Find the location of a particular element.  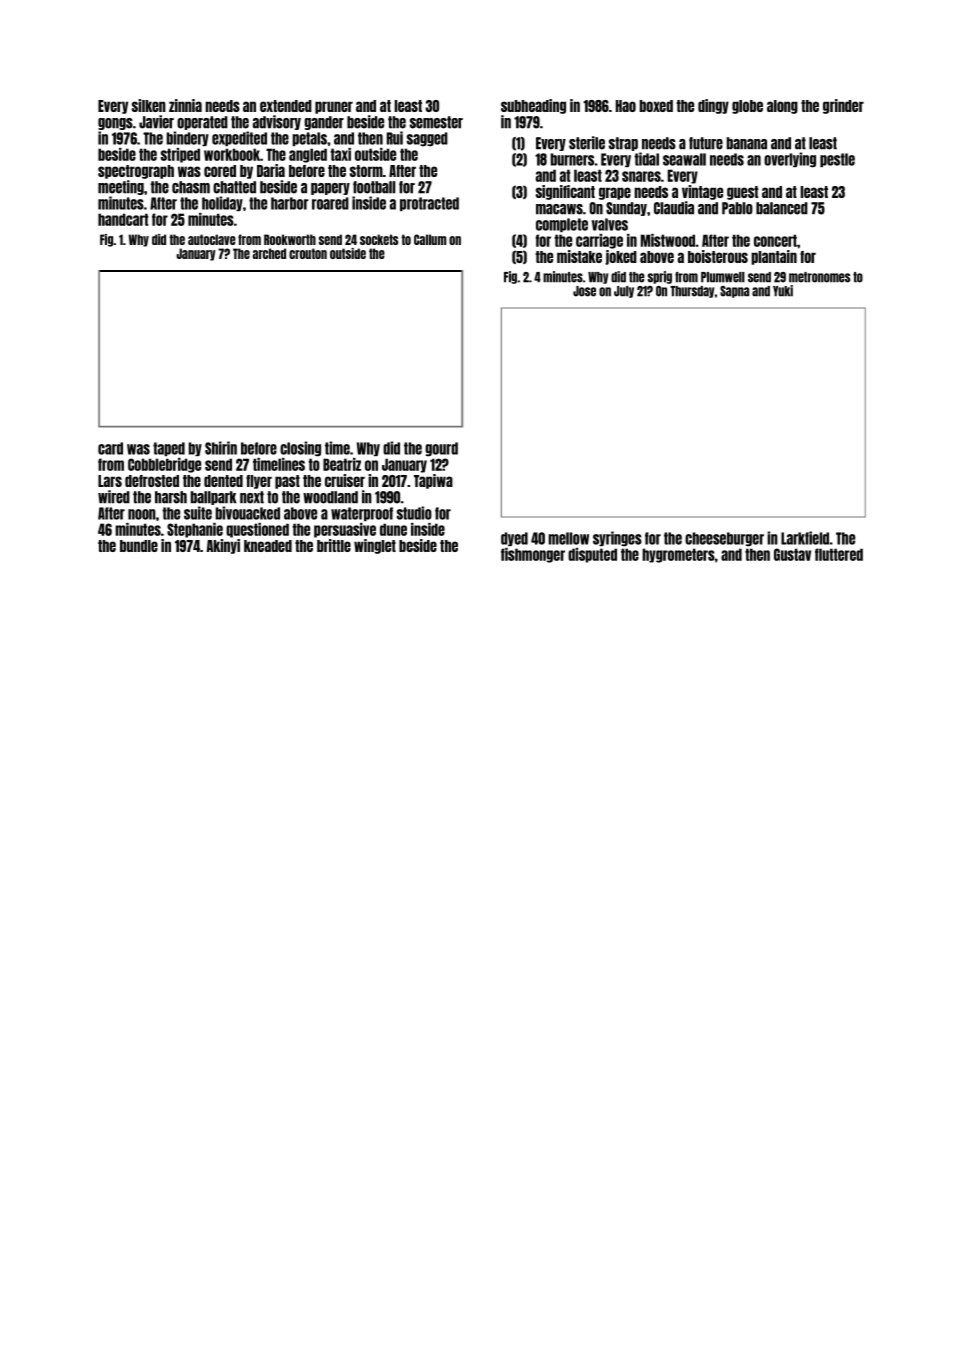

dingy is located at coordinates (713, 106).
